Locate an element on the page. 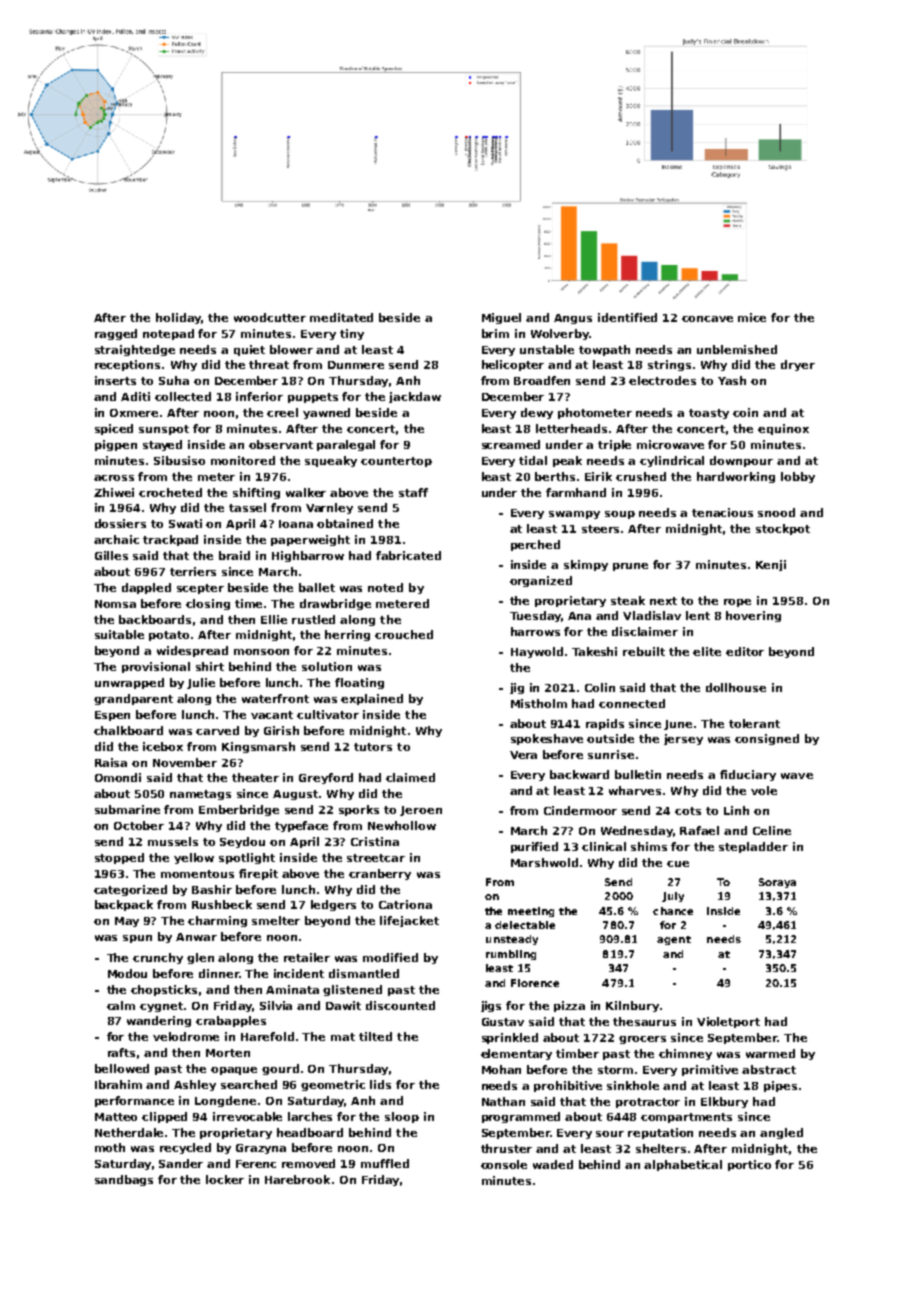 This image has height=1308, width=924. sunrise is located at coordinates (611, 754).
